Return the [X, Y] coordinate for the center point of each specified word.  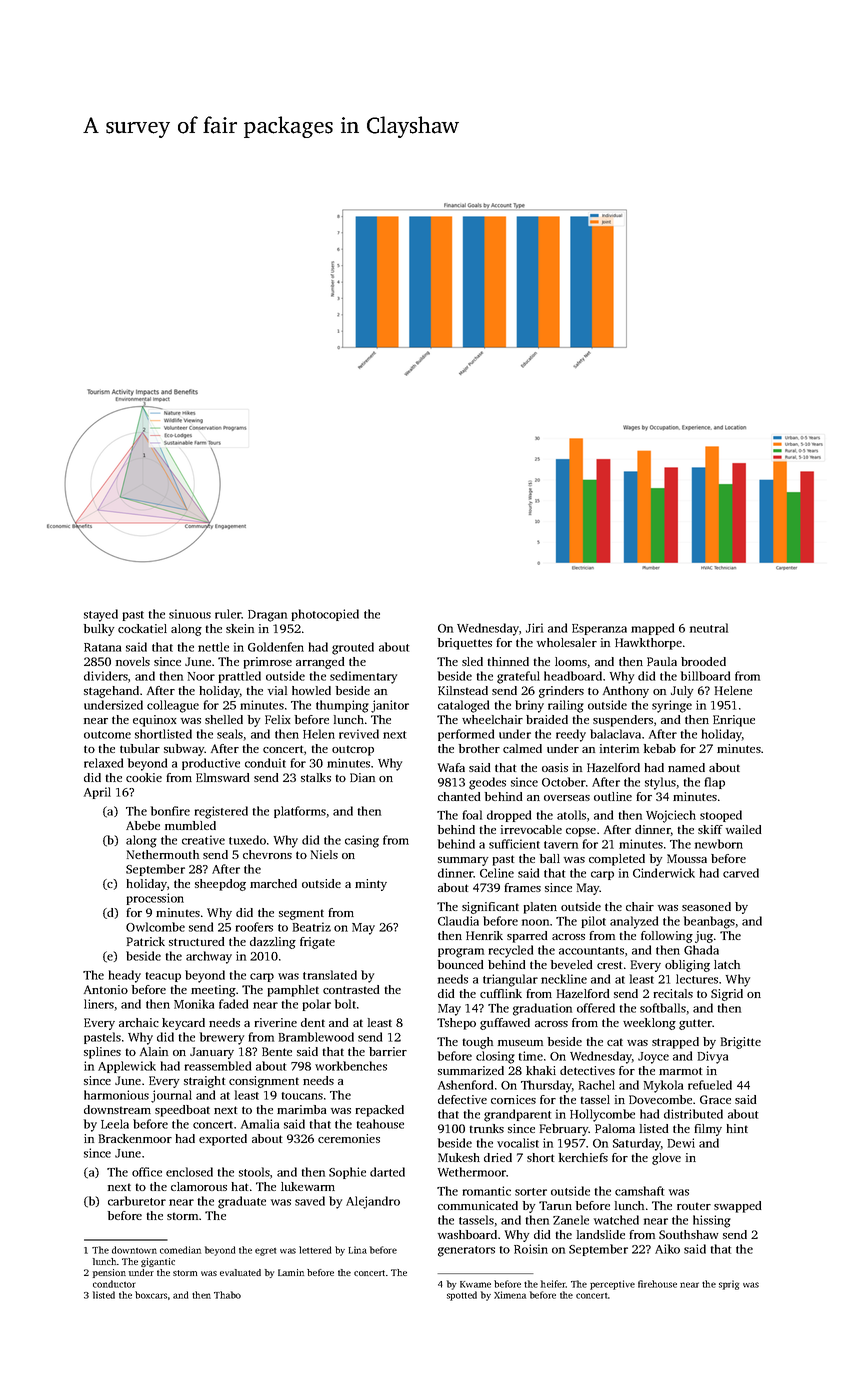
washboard [467, 1234]
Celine [497, 873]
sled [472, 661]
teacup [163, 977]
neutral [709, 628]
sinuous [190, 614]
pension [109, 1273]
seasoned [706, 906]
